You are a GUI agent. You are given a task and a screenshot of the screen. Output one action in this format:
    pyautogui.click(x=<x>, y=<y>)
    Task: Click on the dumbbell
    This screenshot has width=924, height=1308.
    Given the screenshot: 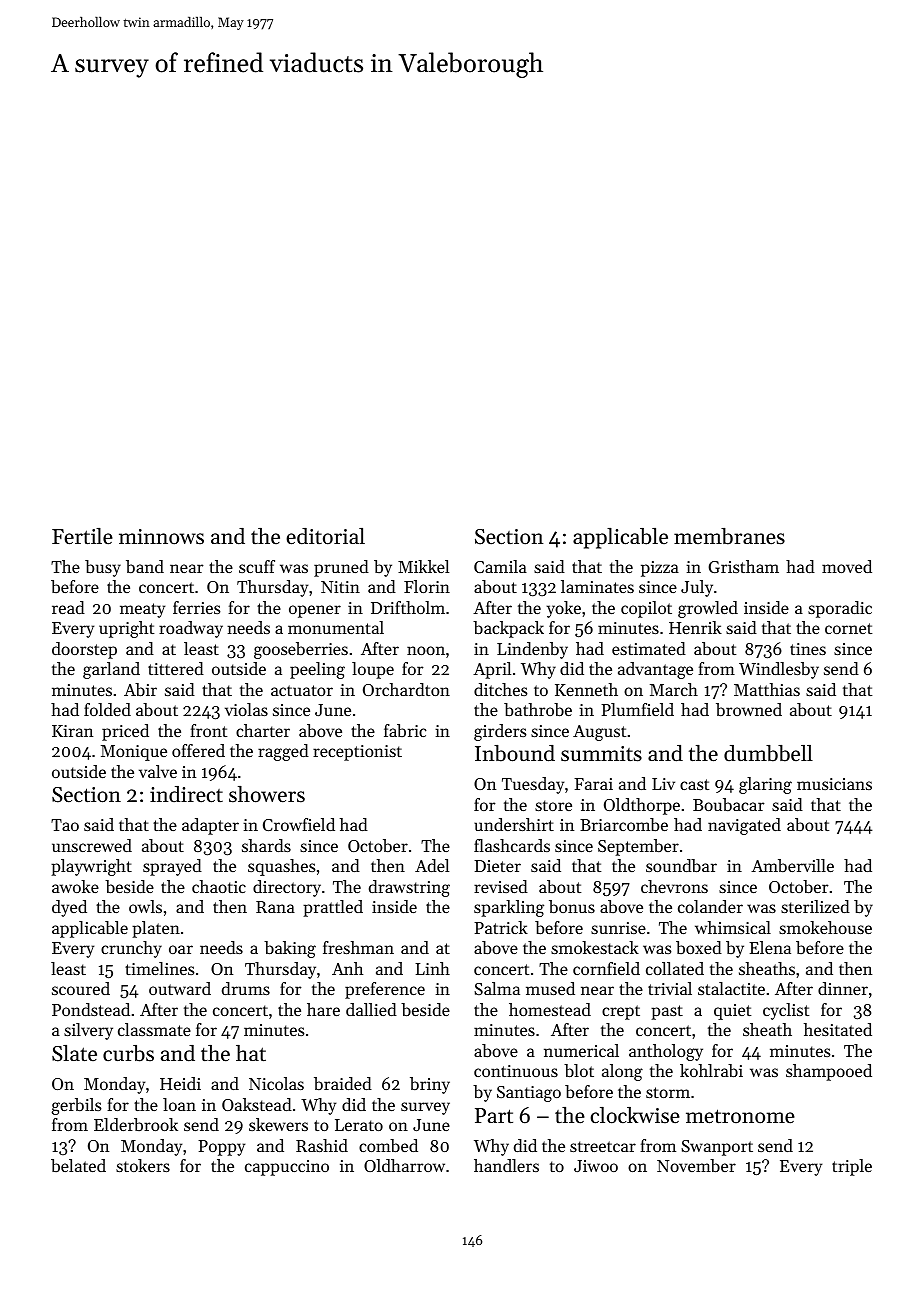 What is the action you would take?
    pyautogui.click(x=768, y=753)
